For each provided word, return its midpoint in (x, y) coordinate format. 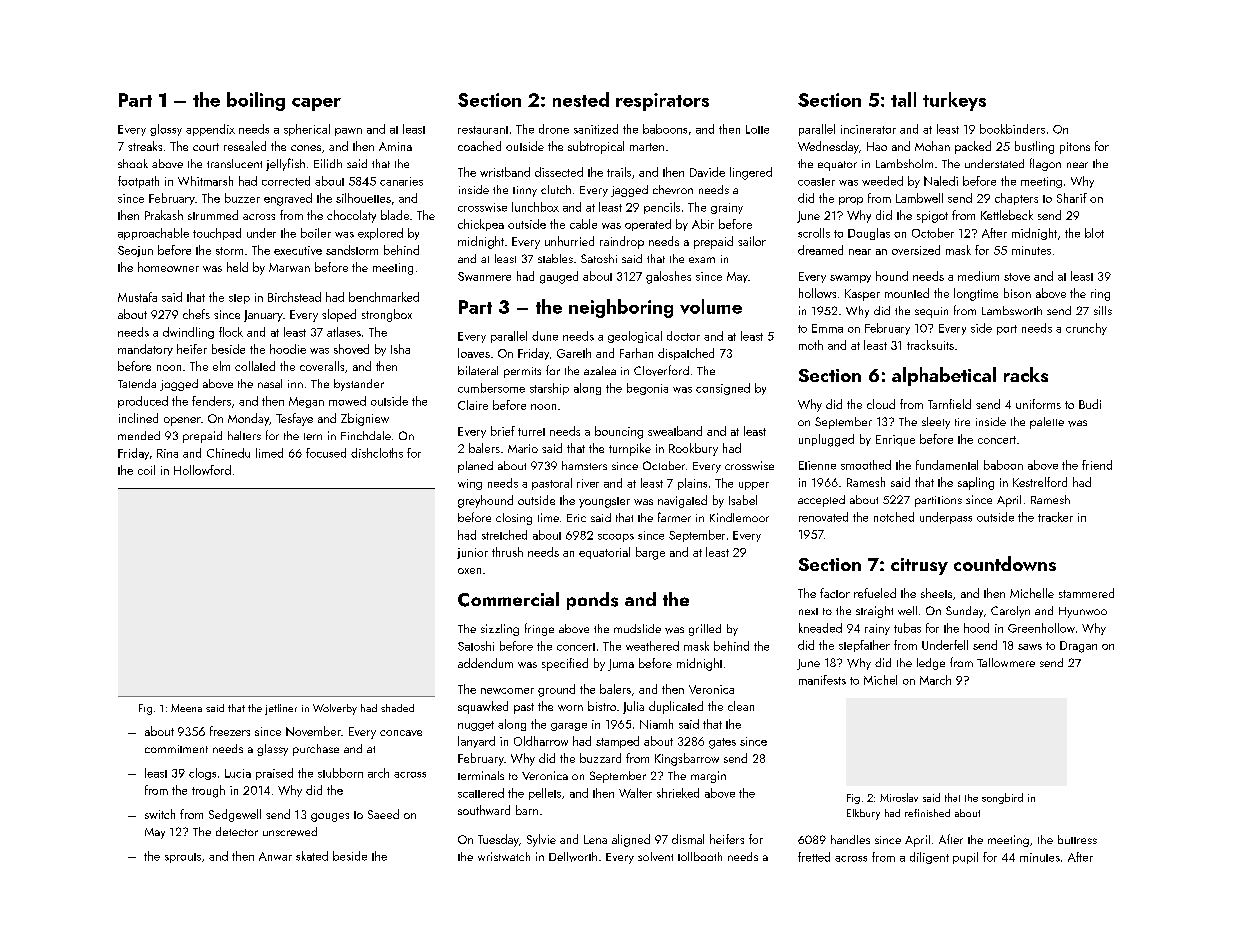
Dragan (1078, 647)
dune (545, 336)
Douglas (869, 234)
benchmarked (384, 297)
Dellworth (573, 857)
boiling (256, 101)
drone (554, 129)
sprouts (183, 858)
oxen (469, 571)
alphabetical (944, 376)
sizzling (500, 630)
